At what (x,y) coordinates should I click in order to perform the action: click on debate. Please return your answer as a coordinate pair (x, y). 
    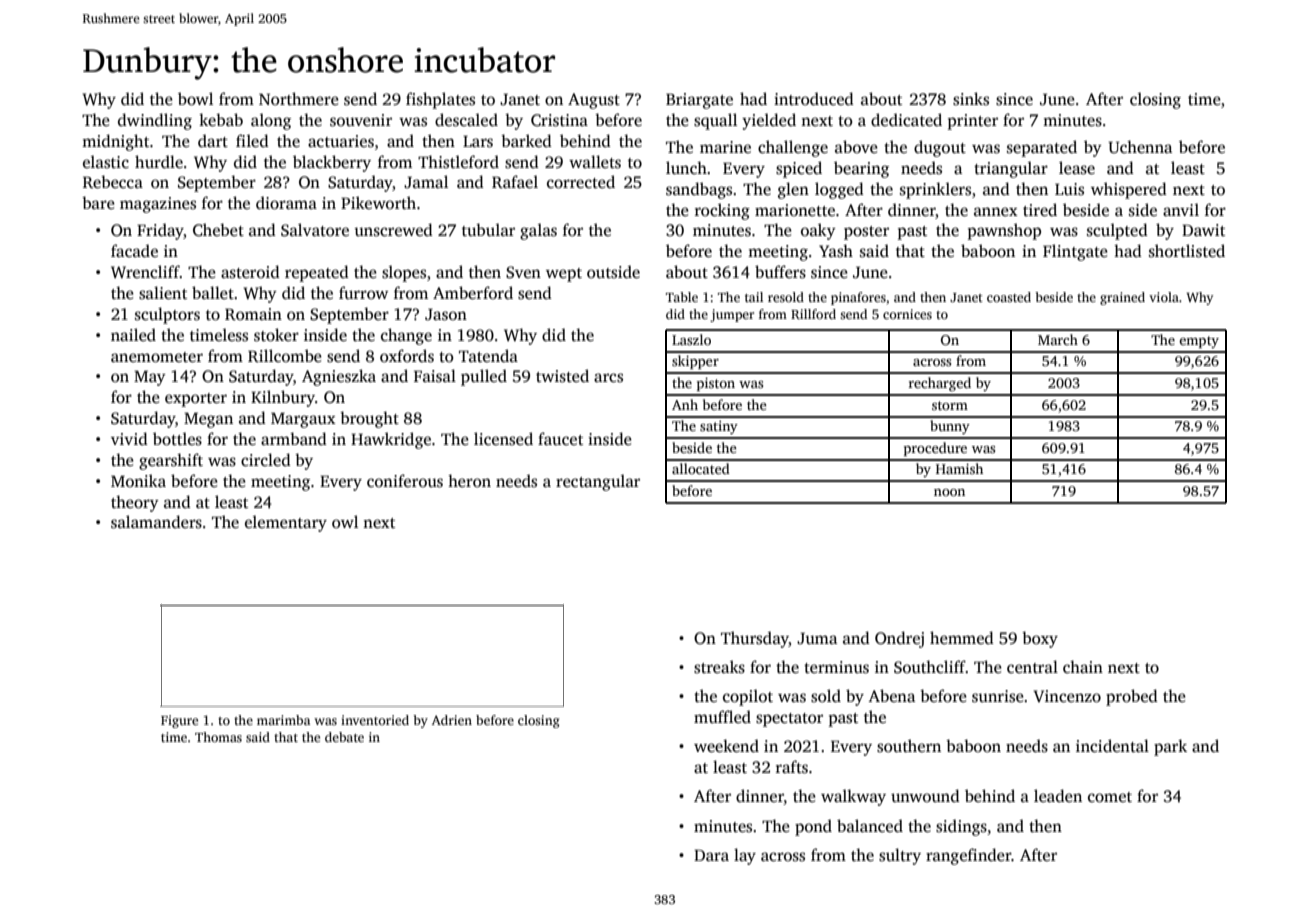
    Looking at the image, I should click on (344, 737).
